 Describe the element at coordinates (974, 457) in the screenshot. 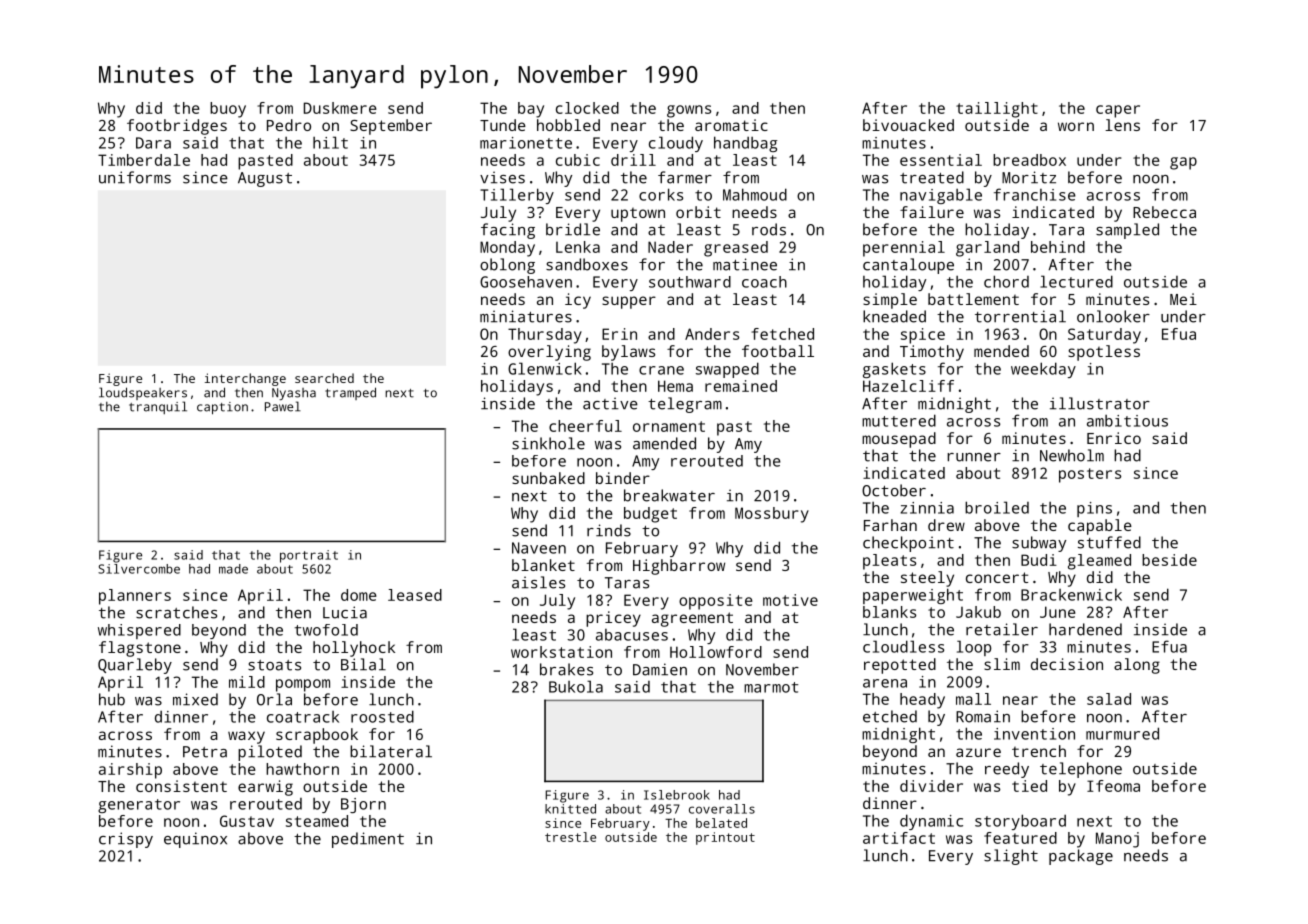

I see `runner` at that location.
